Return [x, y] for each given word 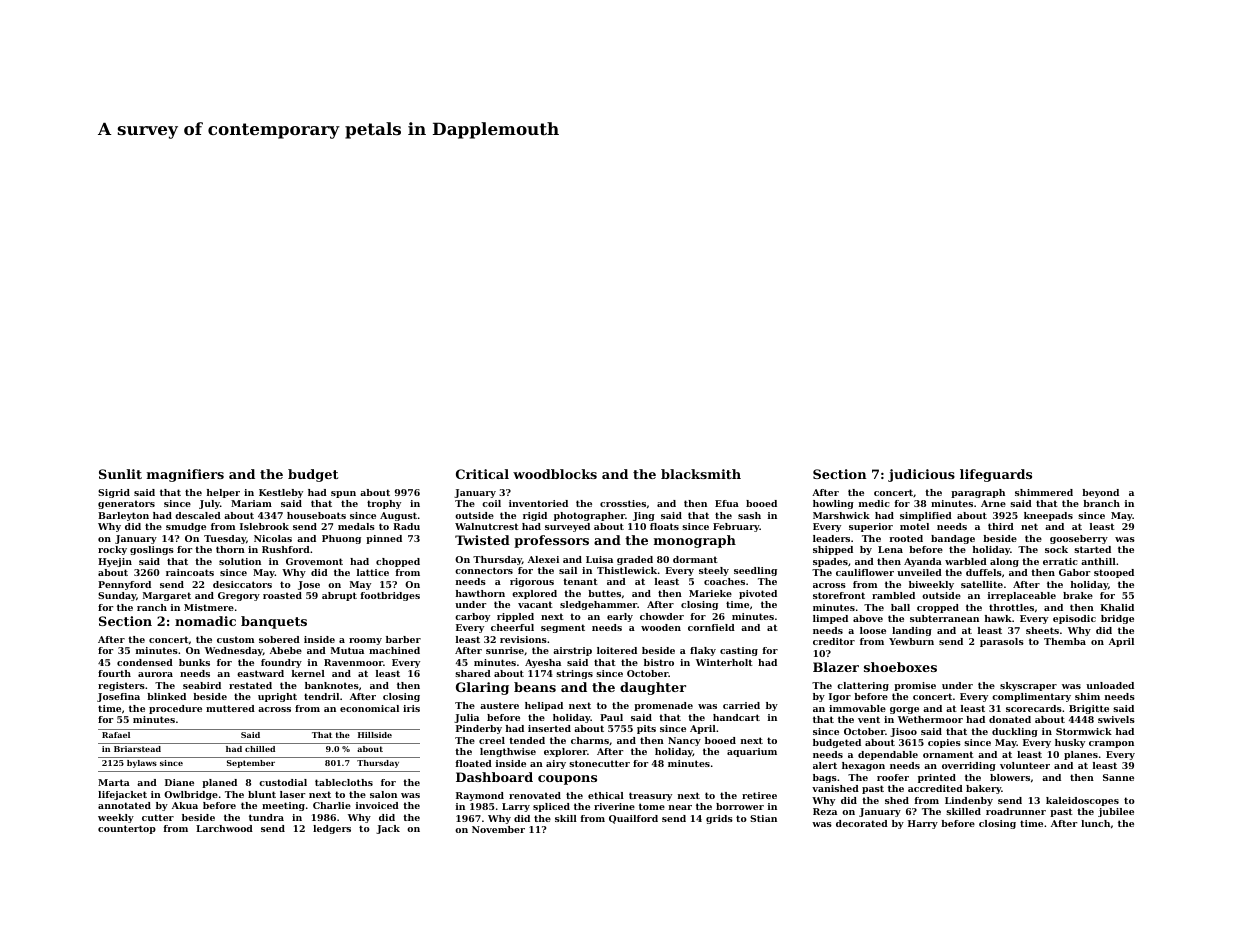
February [736, 527]
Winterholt [724, 662]
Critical [482, 474]
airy [556, 764]
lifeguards [996, 475]
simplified [926, 516]
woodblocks [555, 474]
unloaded [1110, 685]
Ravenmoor [353, 662]
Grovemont [314, 561]
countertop [127, 829]
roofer [893, 777]
